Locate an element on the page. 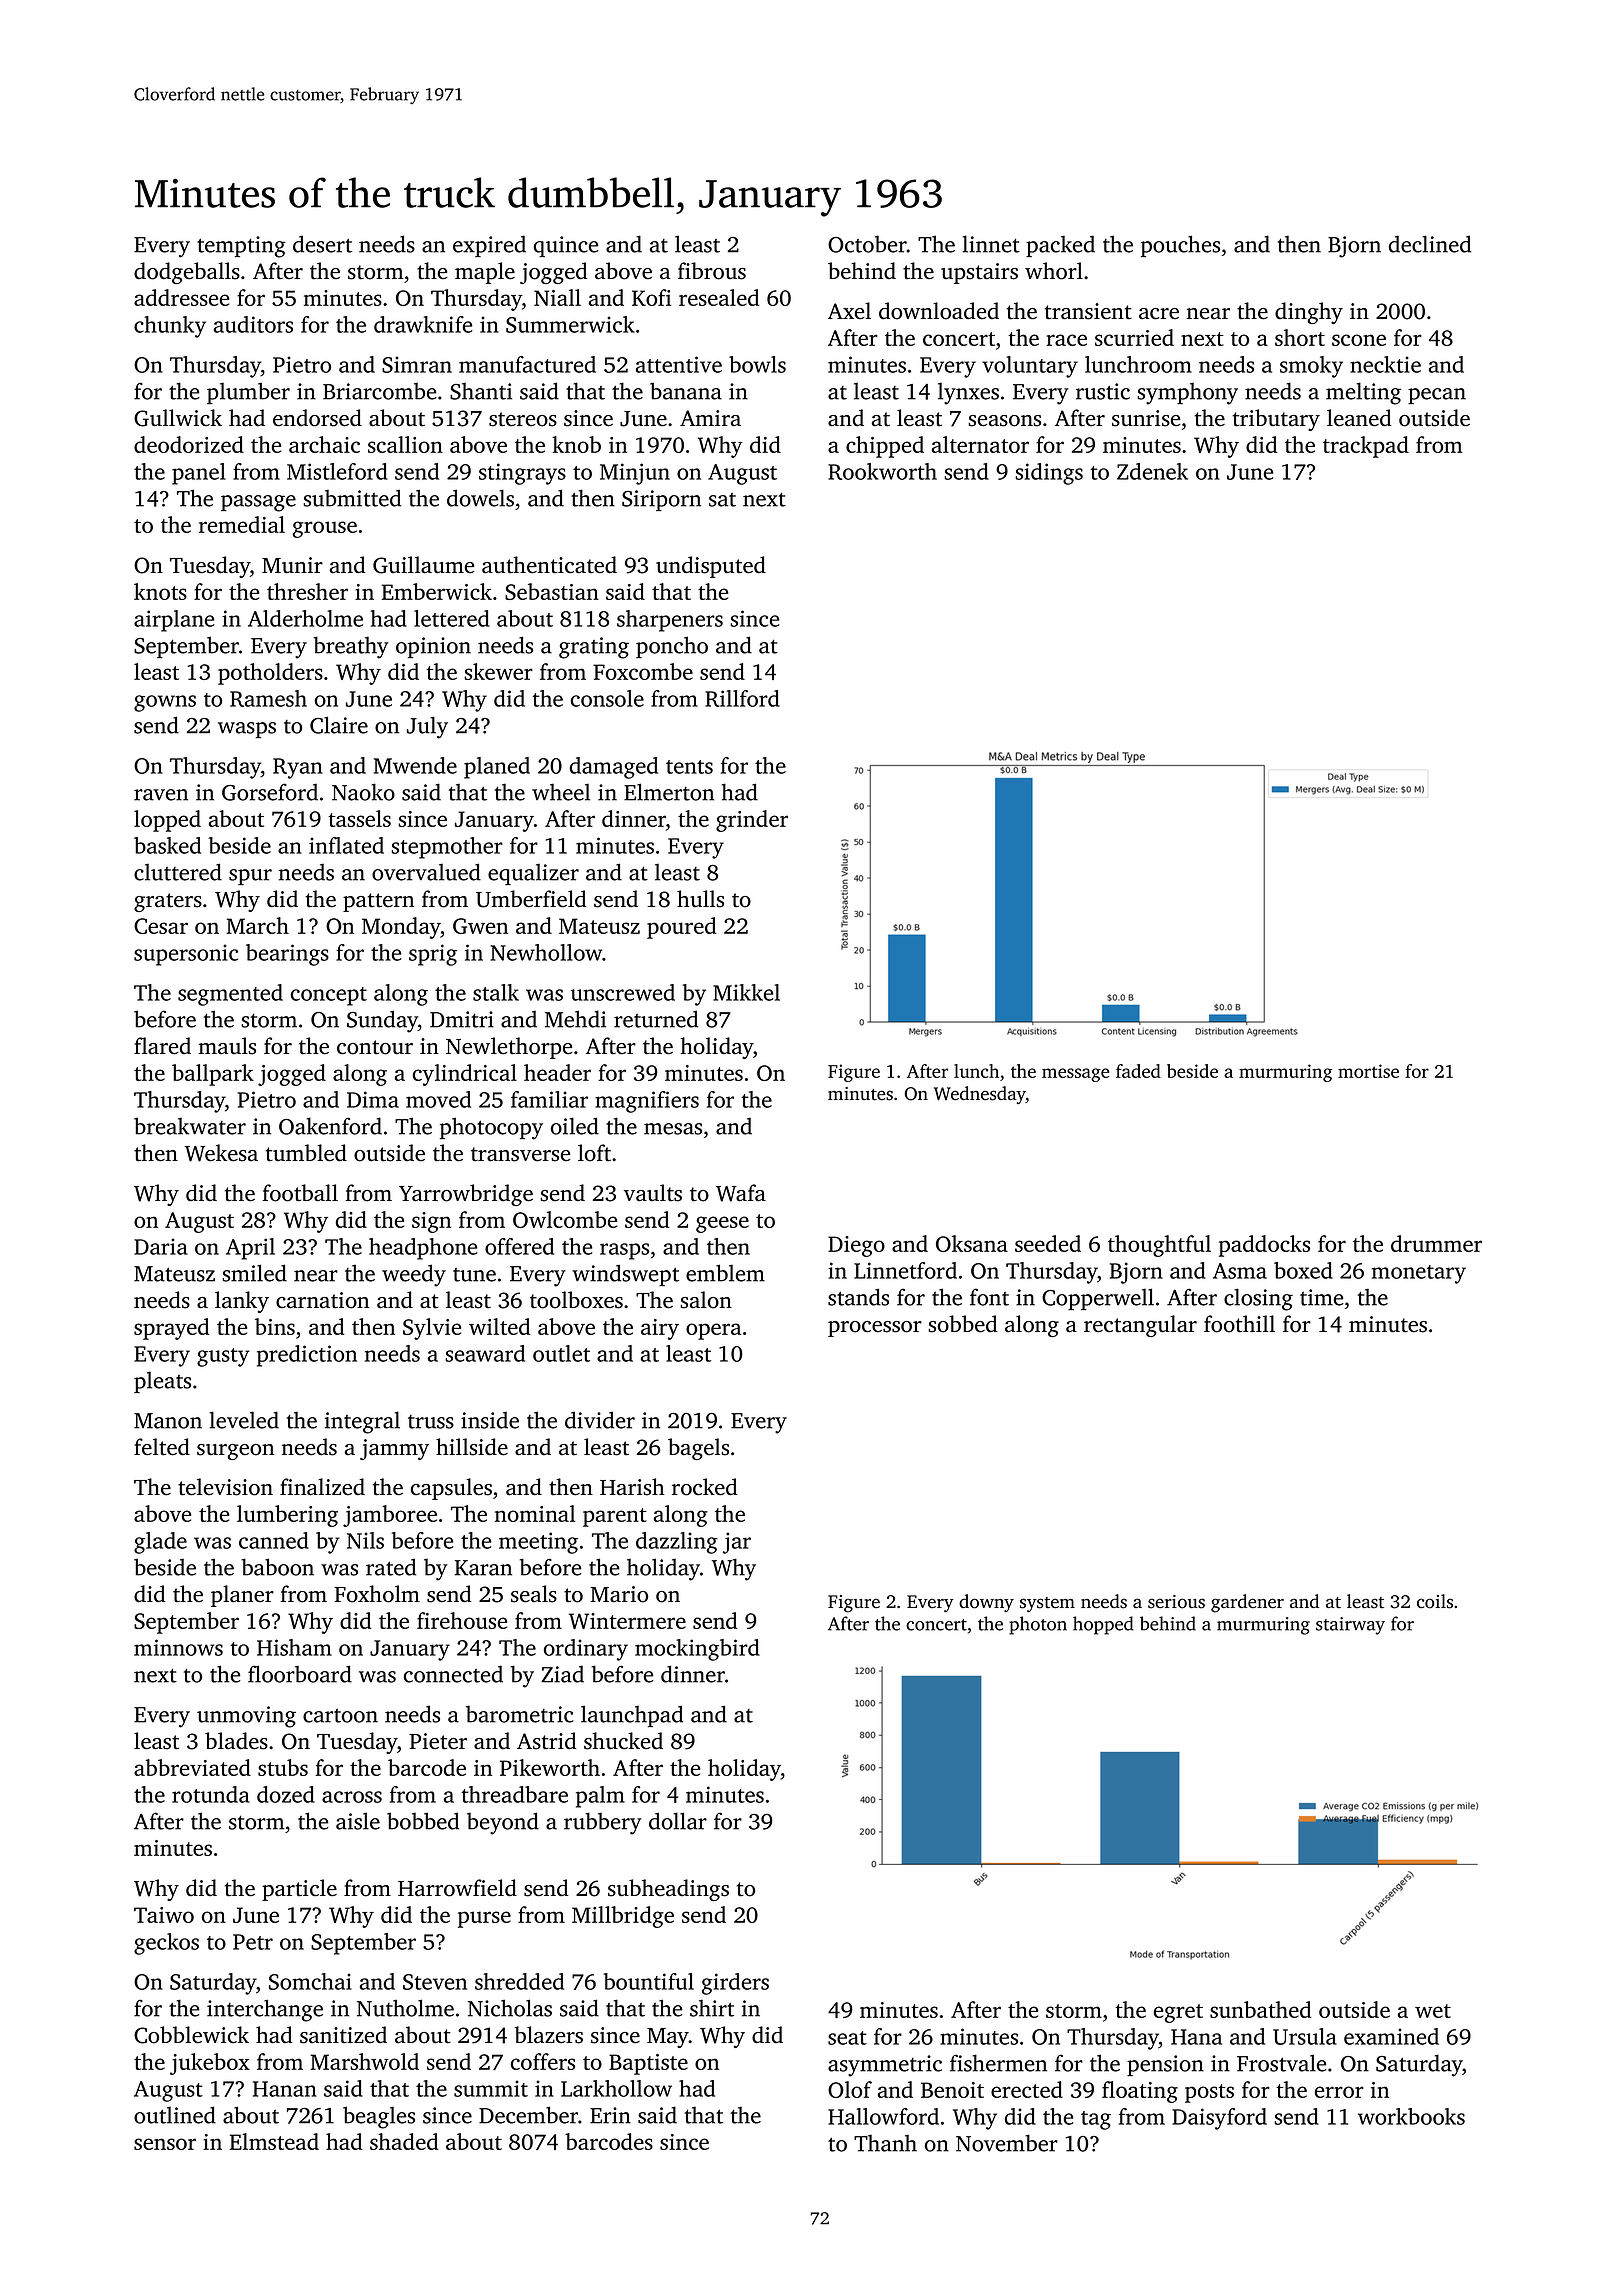  mortise is located at coordinates (1368, 1071).
